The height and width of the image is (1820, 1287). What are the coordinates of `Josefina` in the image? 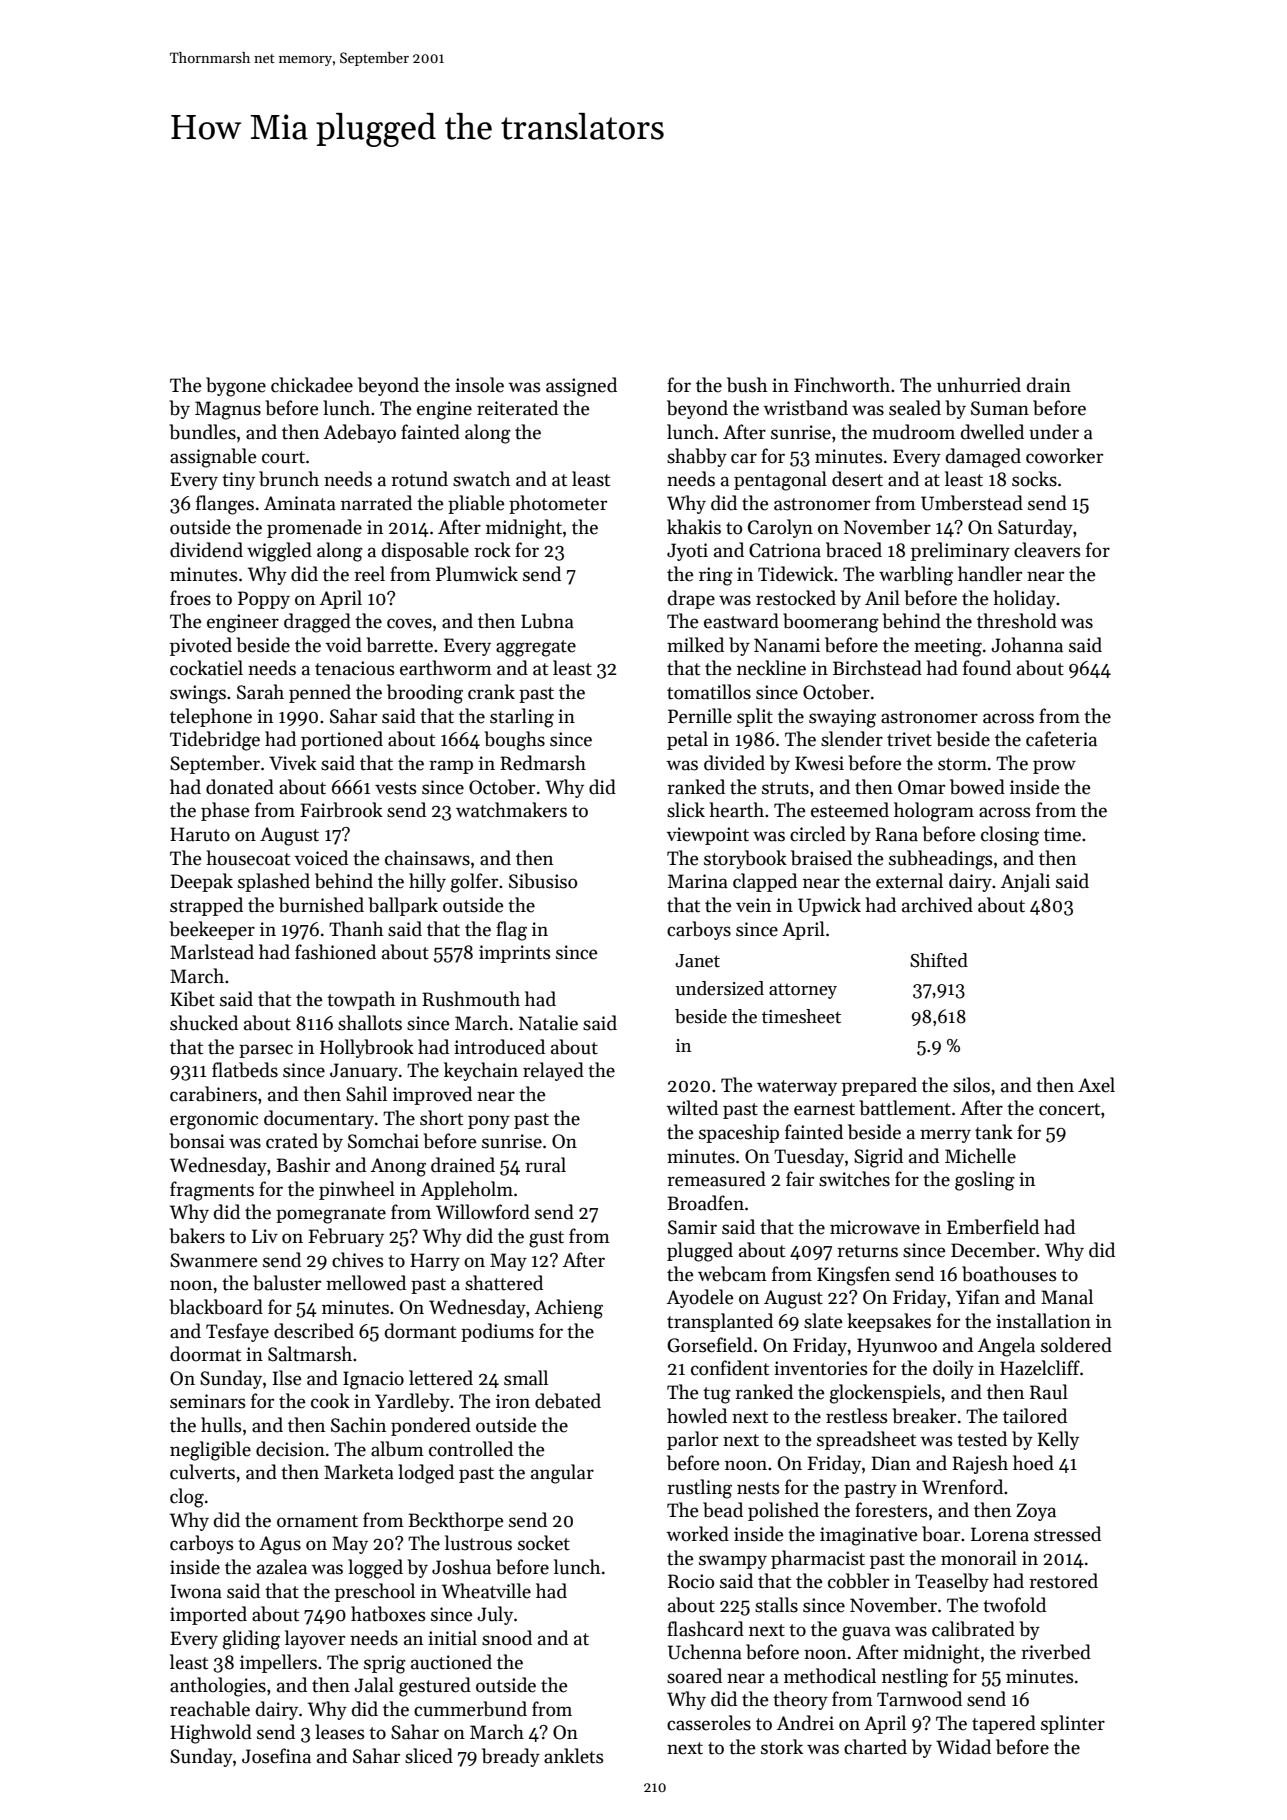 It's located at (276, 1756).
